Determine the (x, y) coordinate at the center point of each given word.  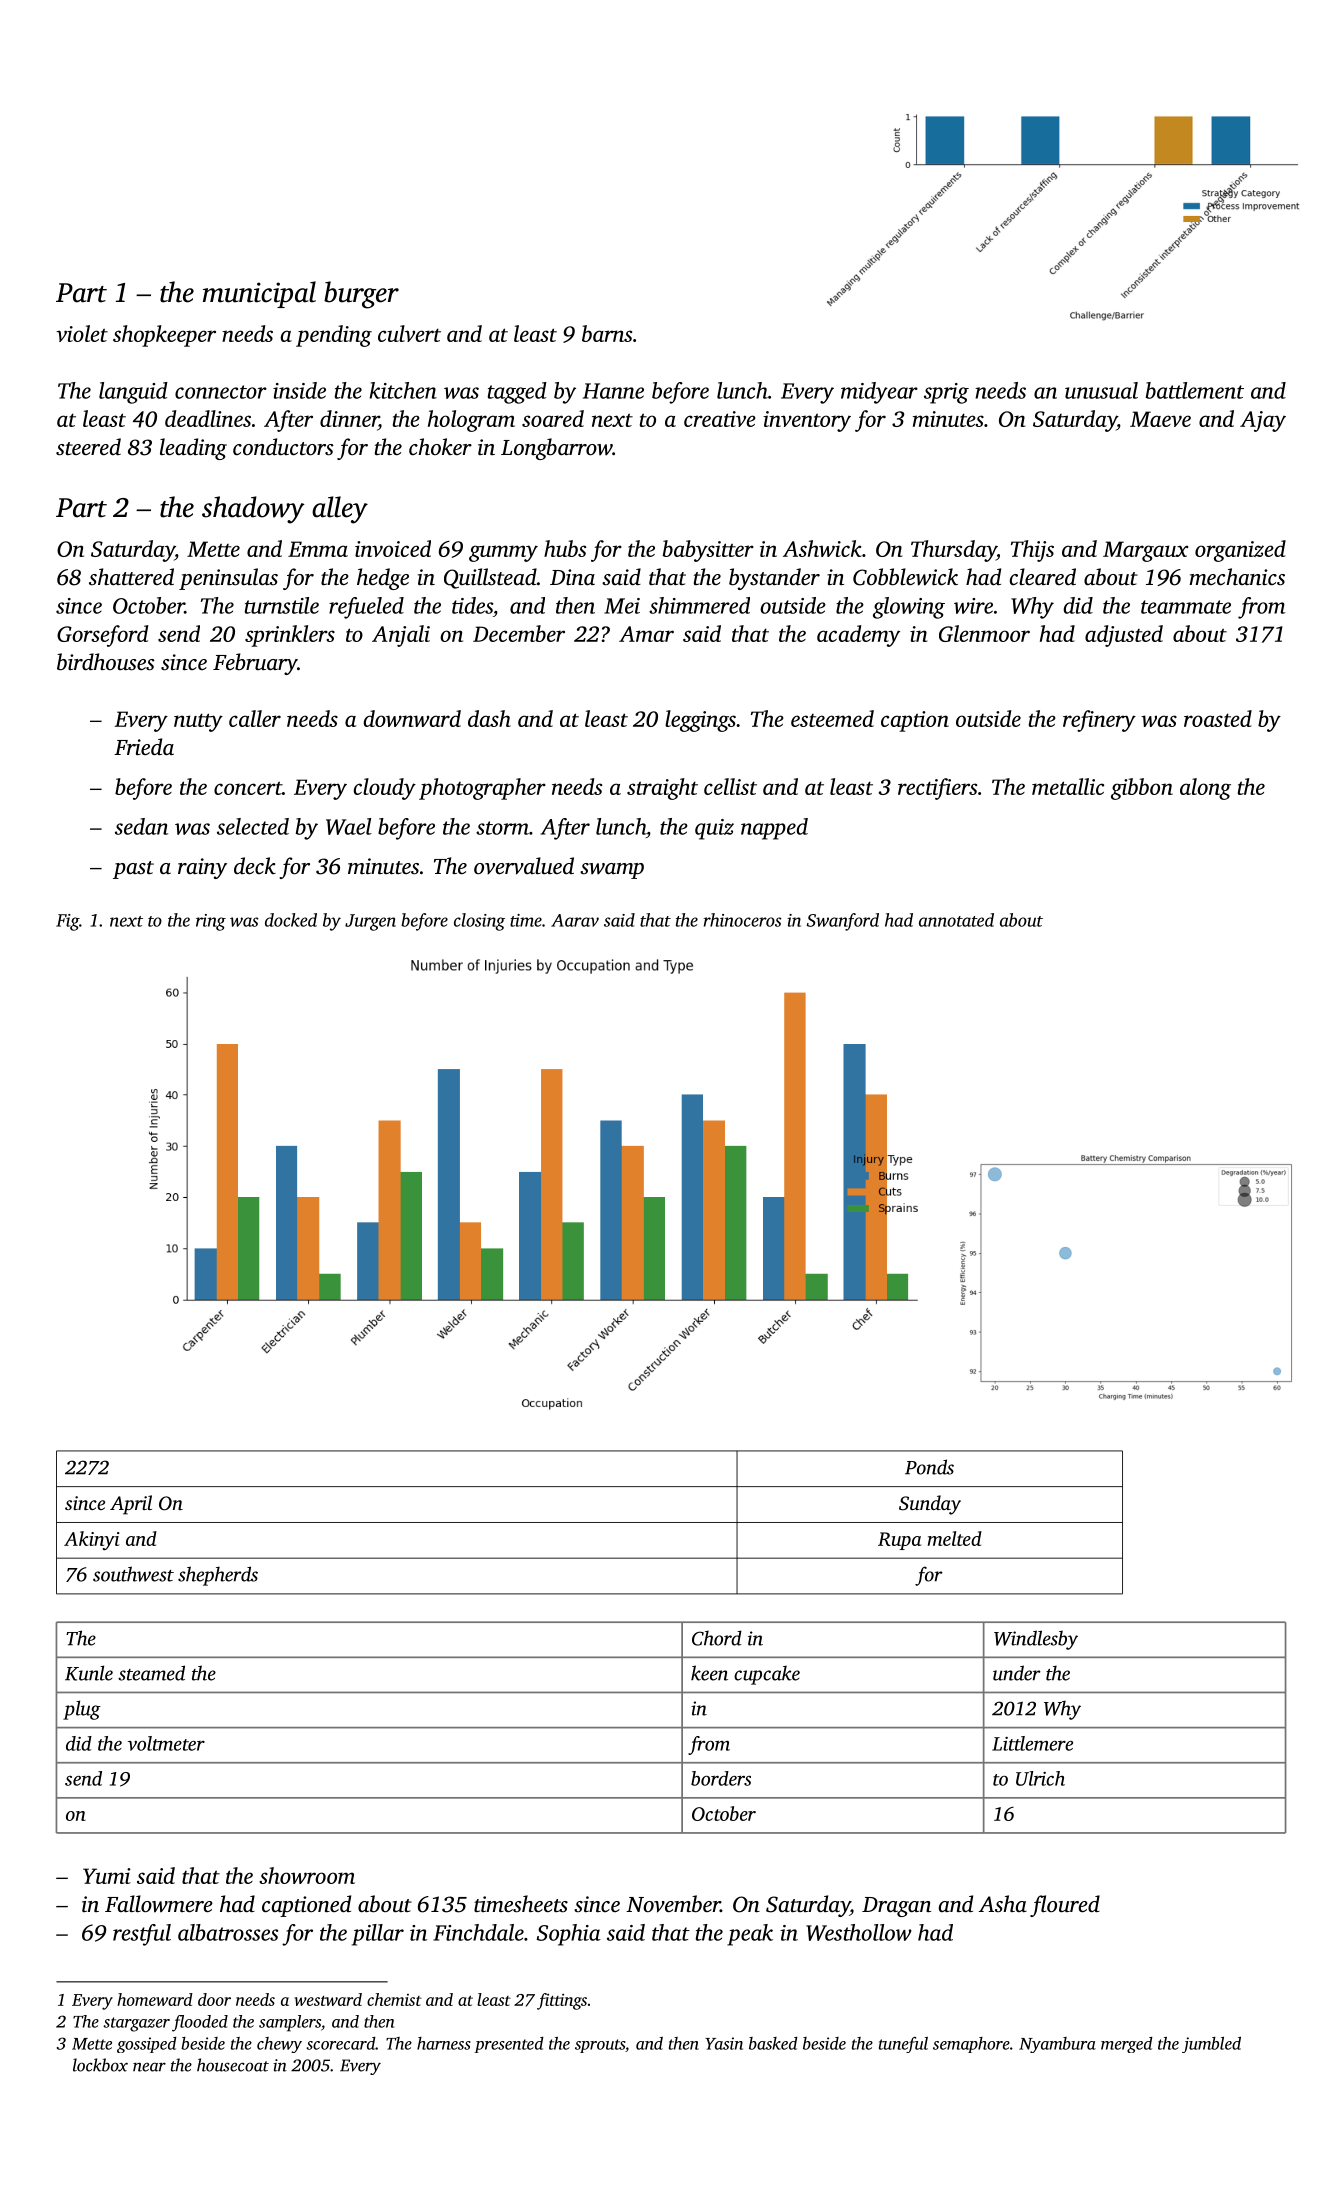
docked (291, 920)
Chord (717, 1638)
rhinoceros (743, 920)
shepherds (218, 1576)
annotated (956, 920)
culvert (409, 333)
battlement (1195, 390)
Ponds (929, 1467)
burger (361, 295)
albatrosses (228, 1932)
